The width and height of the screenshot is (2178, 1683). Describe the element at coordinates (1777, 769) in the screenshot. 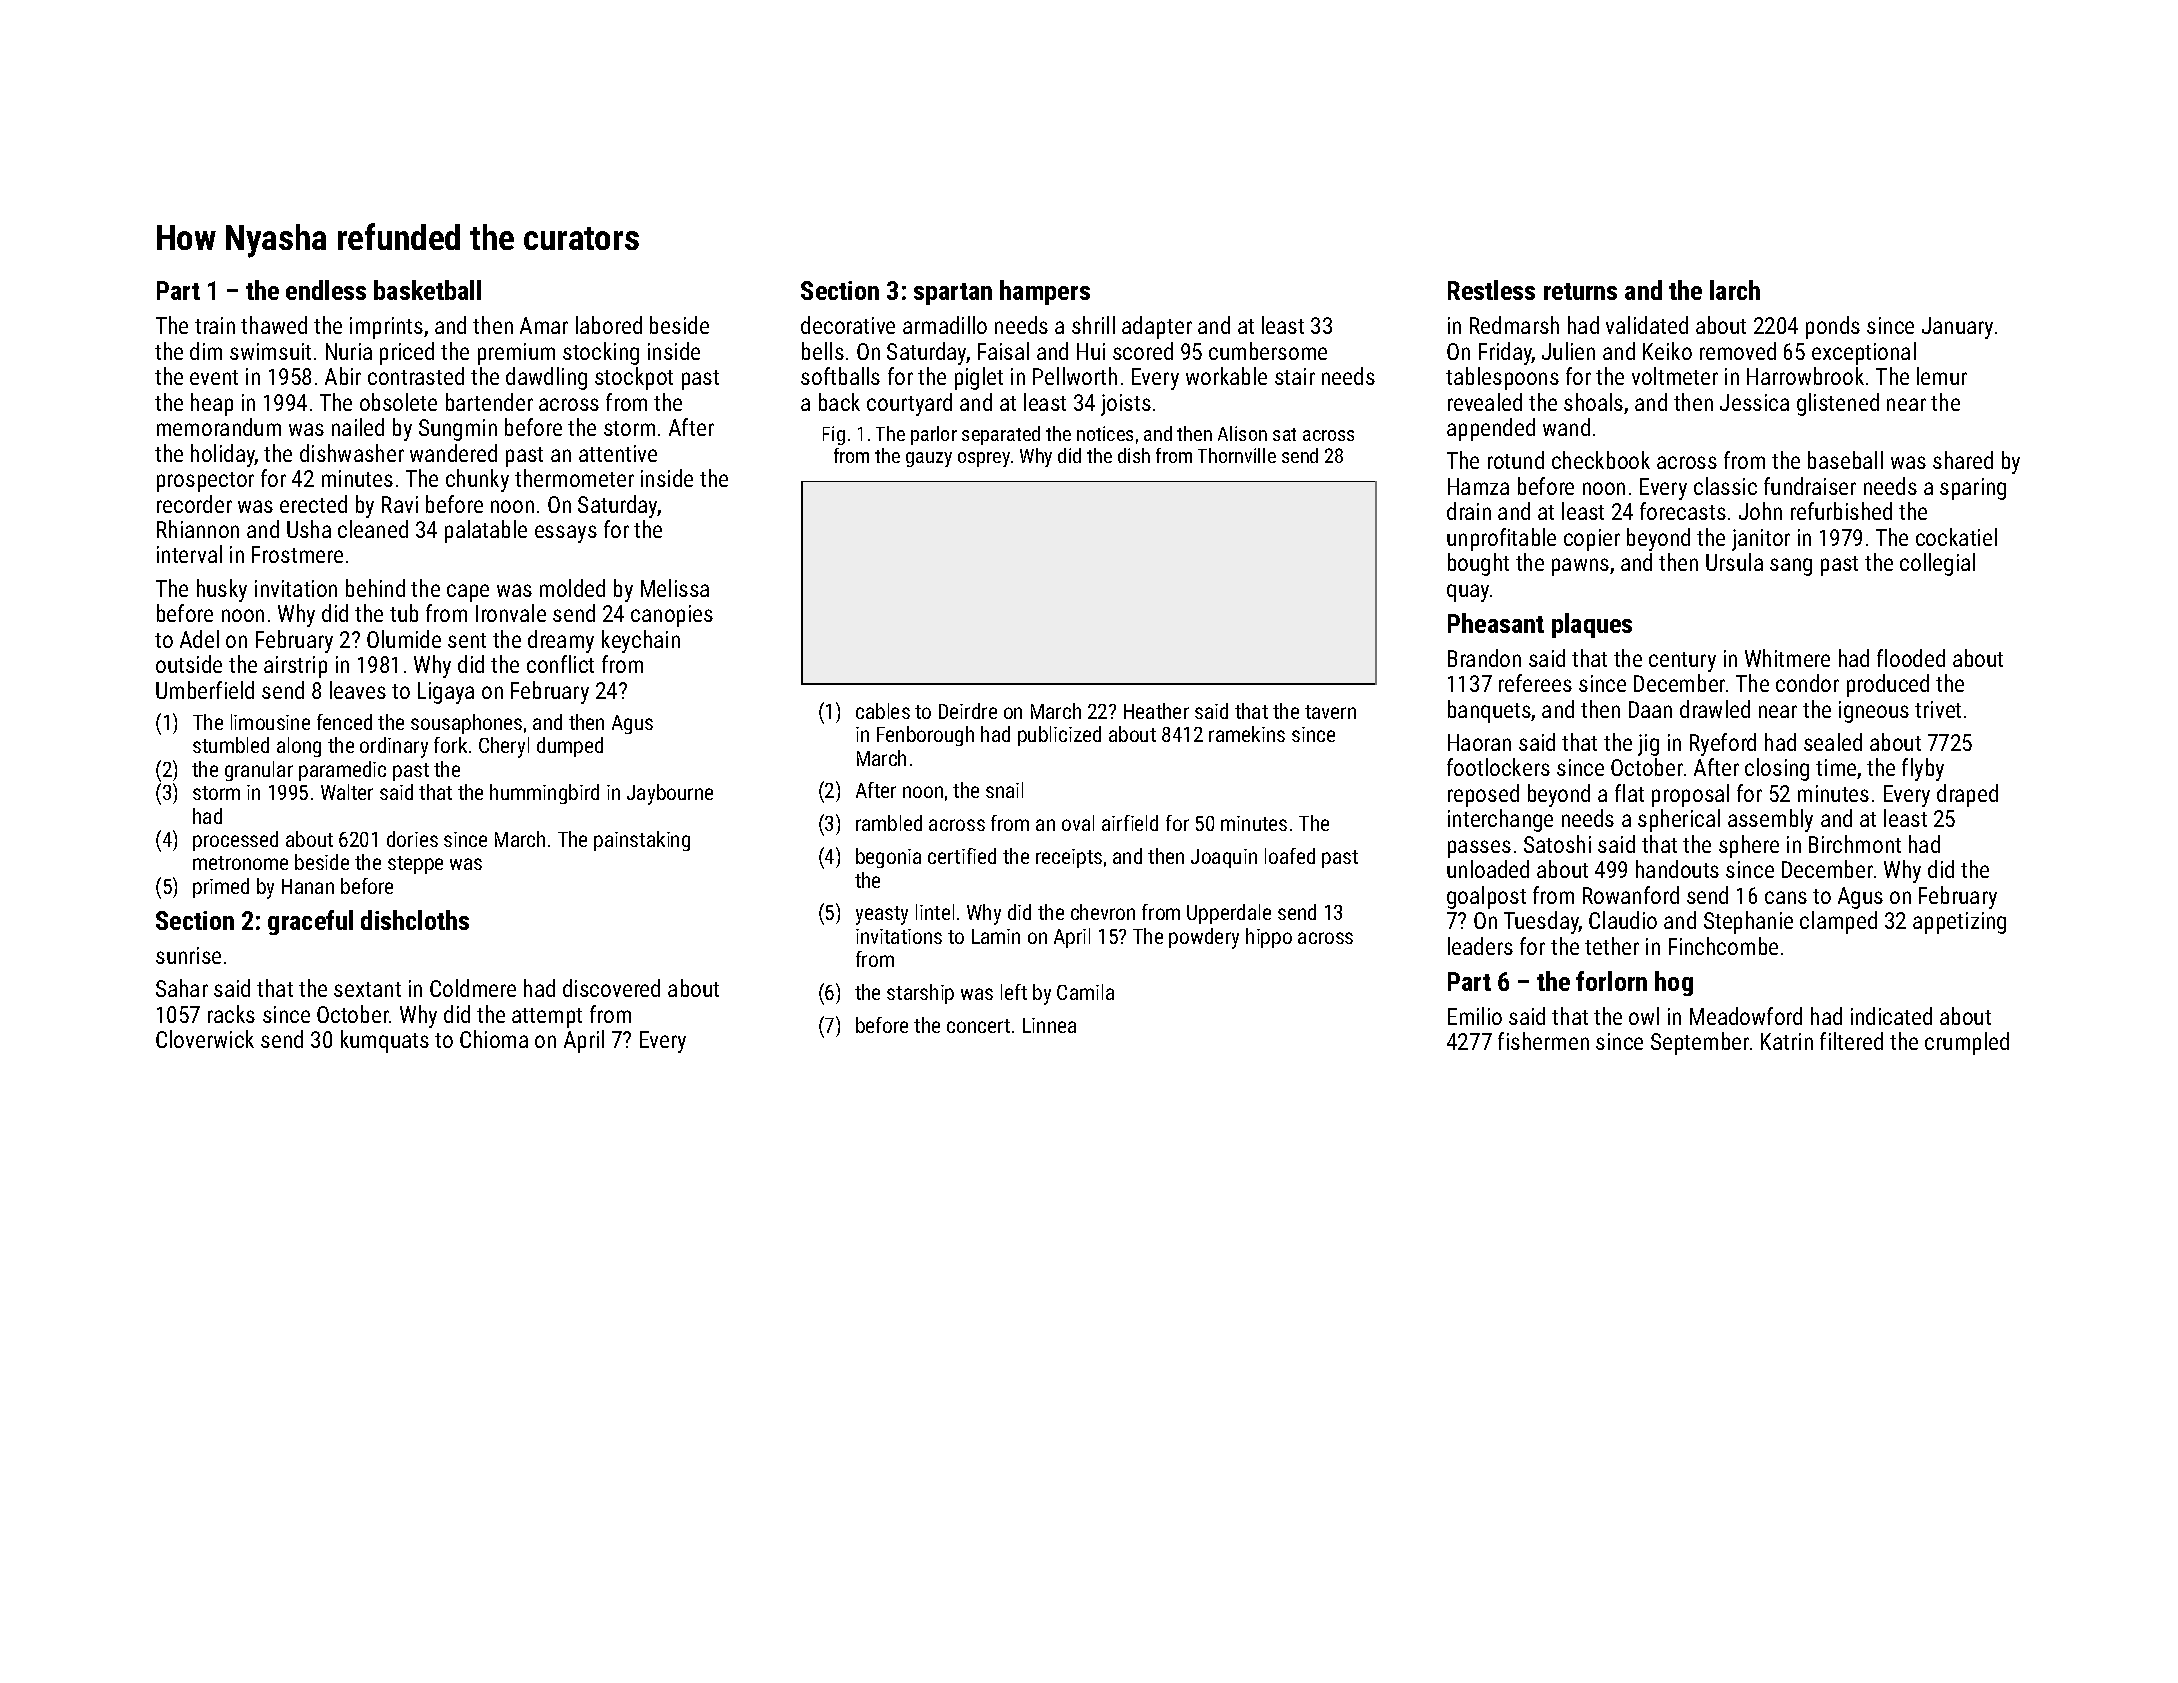

I see `closing` at that location.
